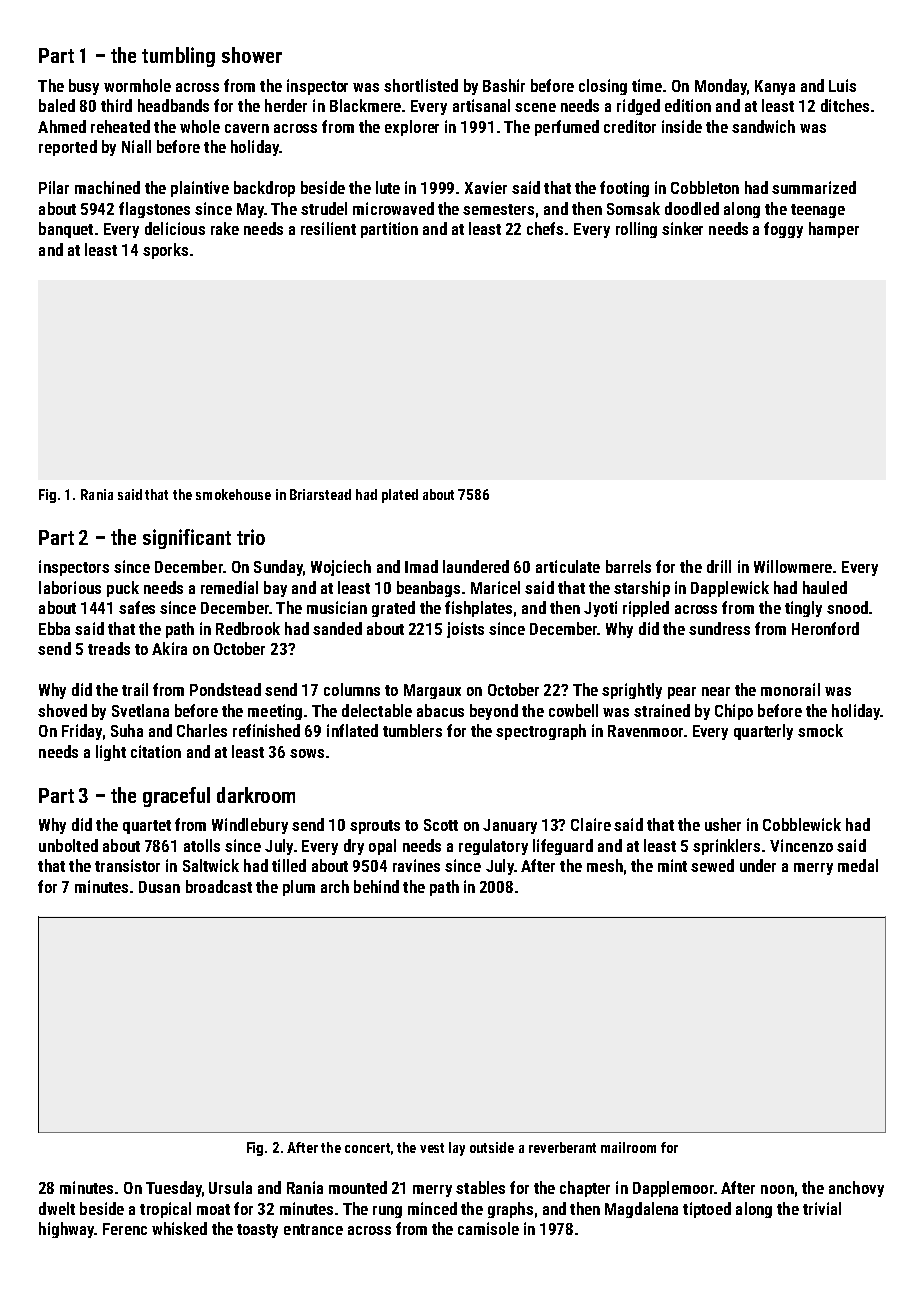 The width and height of the screenshot is (924, 1308). What do you see at coordinates (137, 607) in the screenshot?
I see `safes` at bounding box center [137, 607].
